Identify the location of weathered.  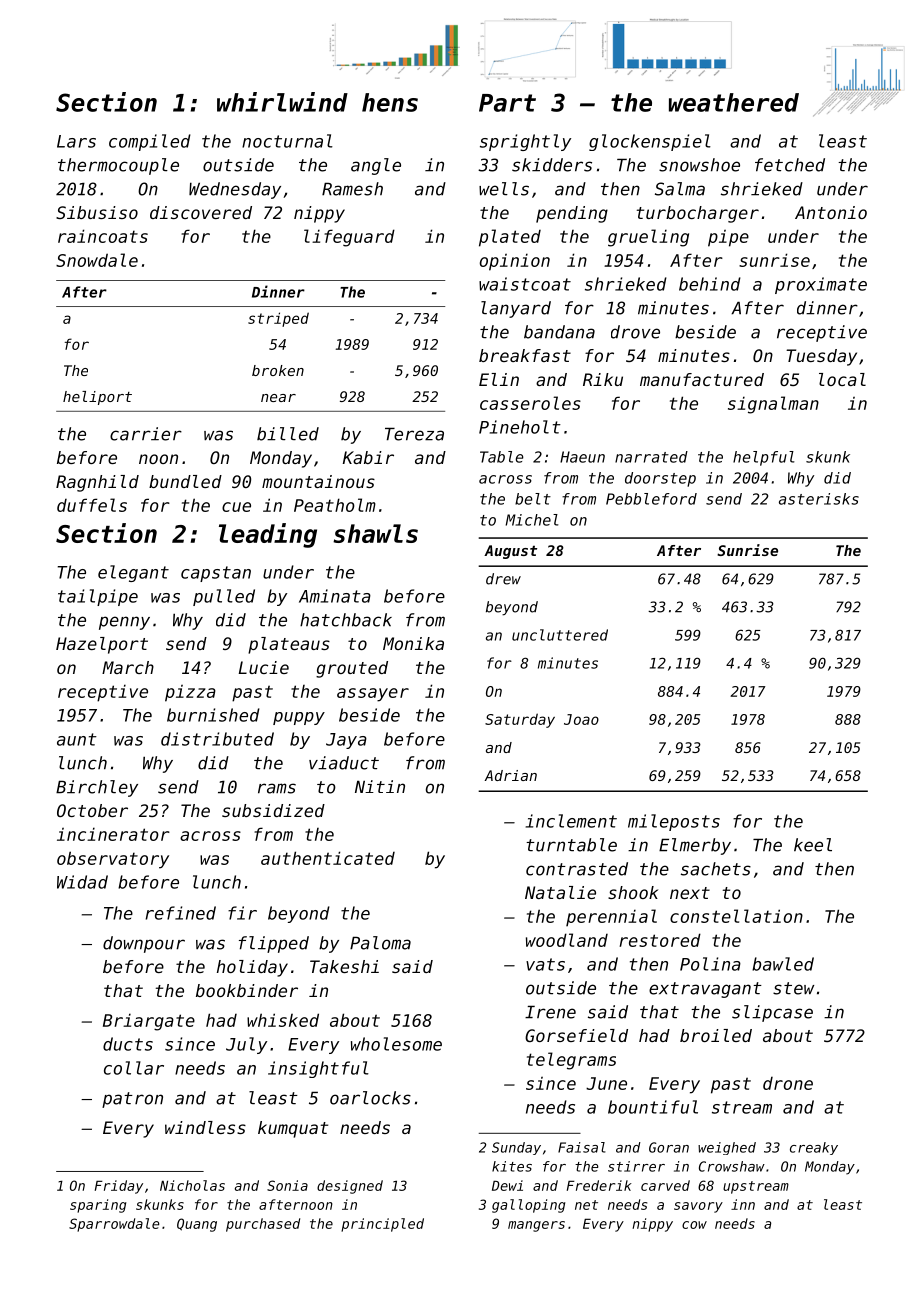
(734, 102).
